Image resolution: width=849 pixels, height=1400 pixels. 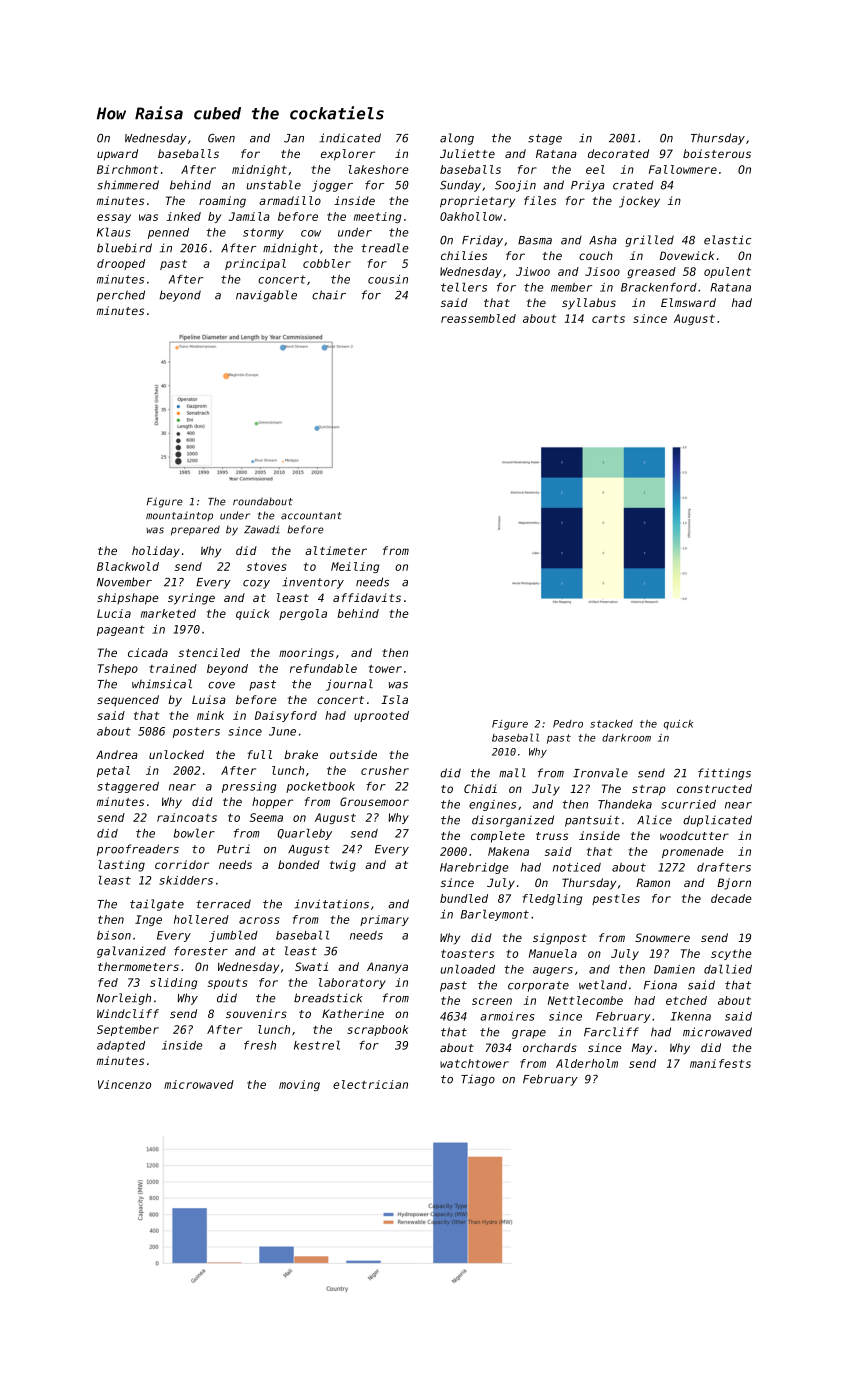 What do you see at coordinates (717, 153) in the screenshot?
I see `boisterous` at bounding box center [717, 153].
